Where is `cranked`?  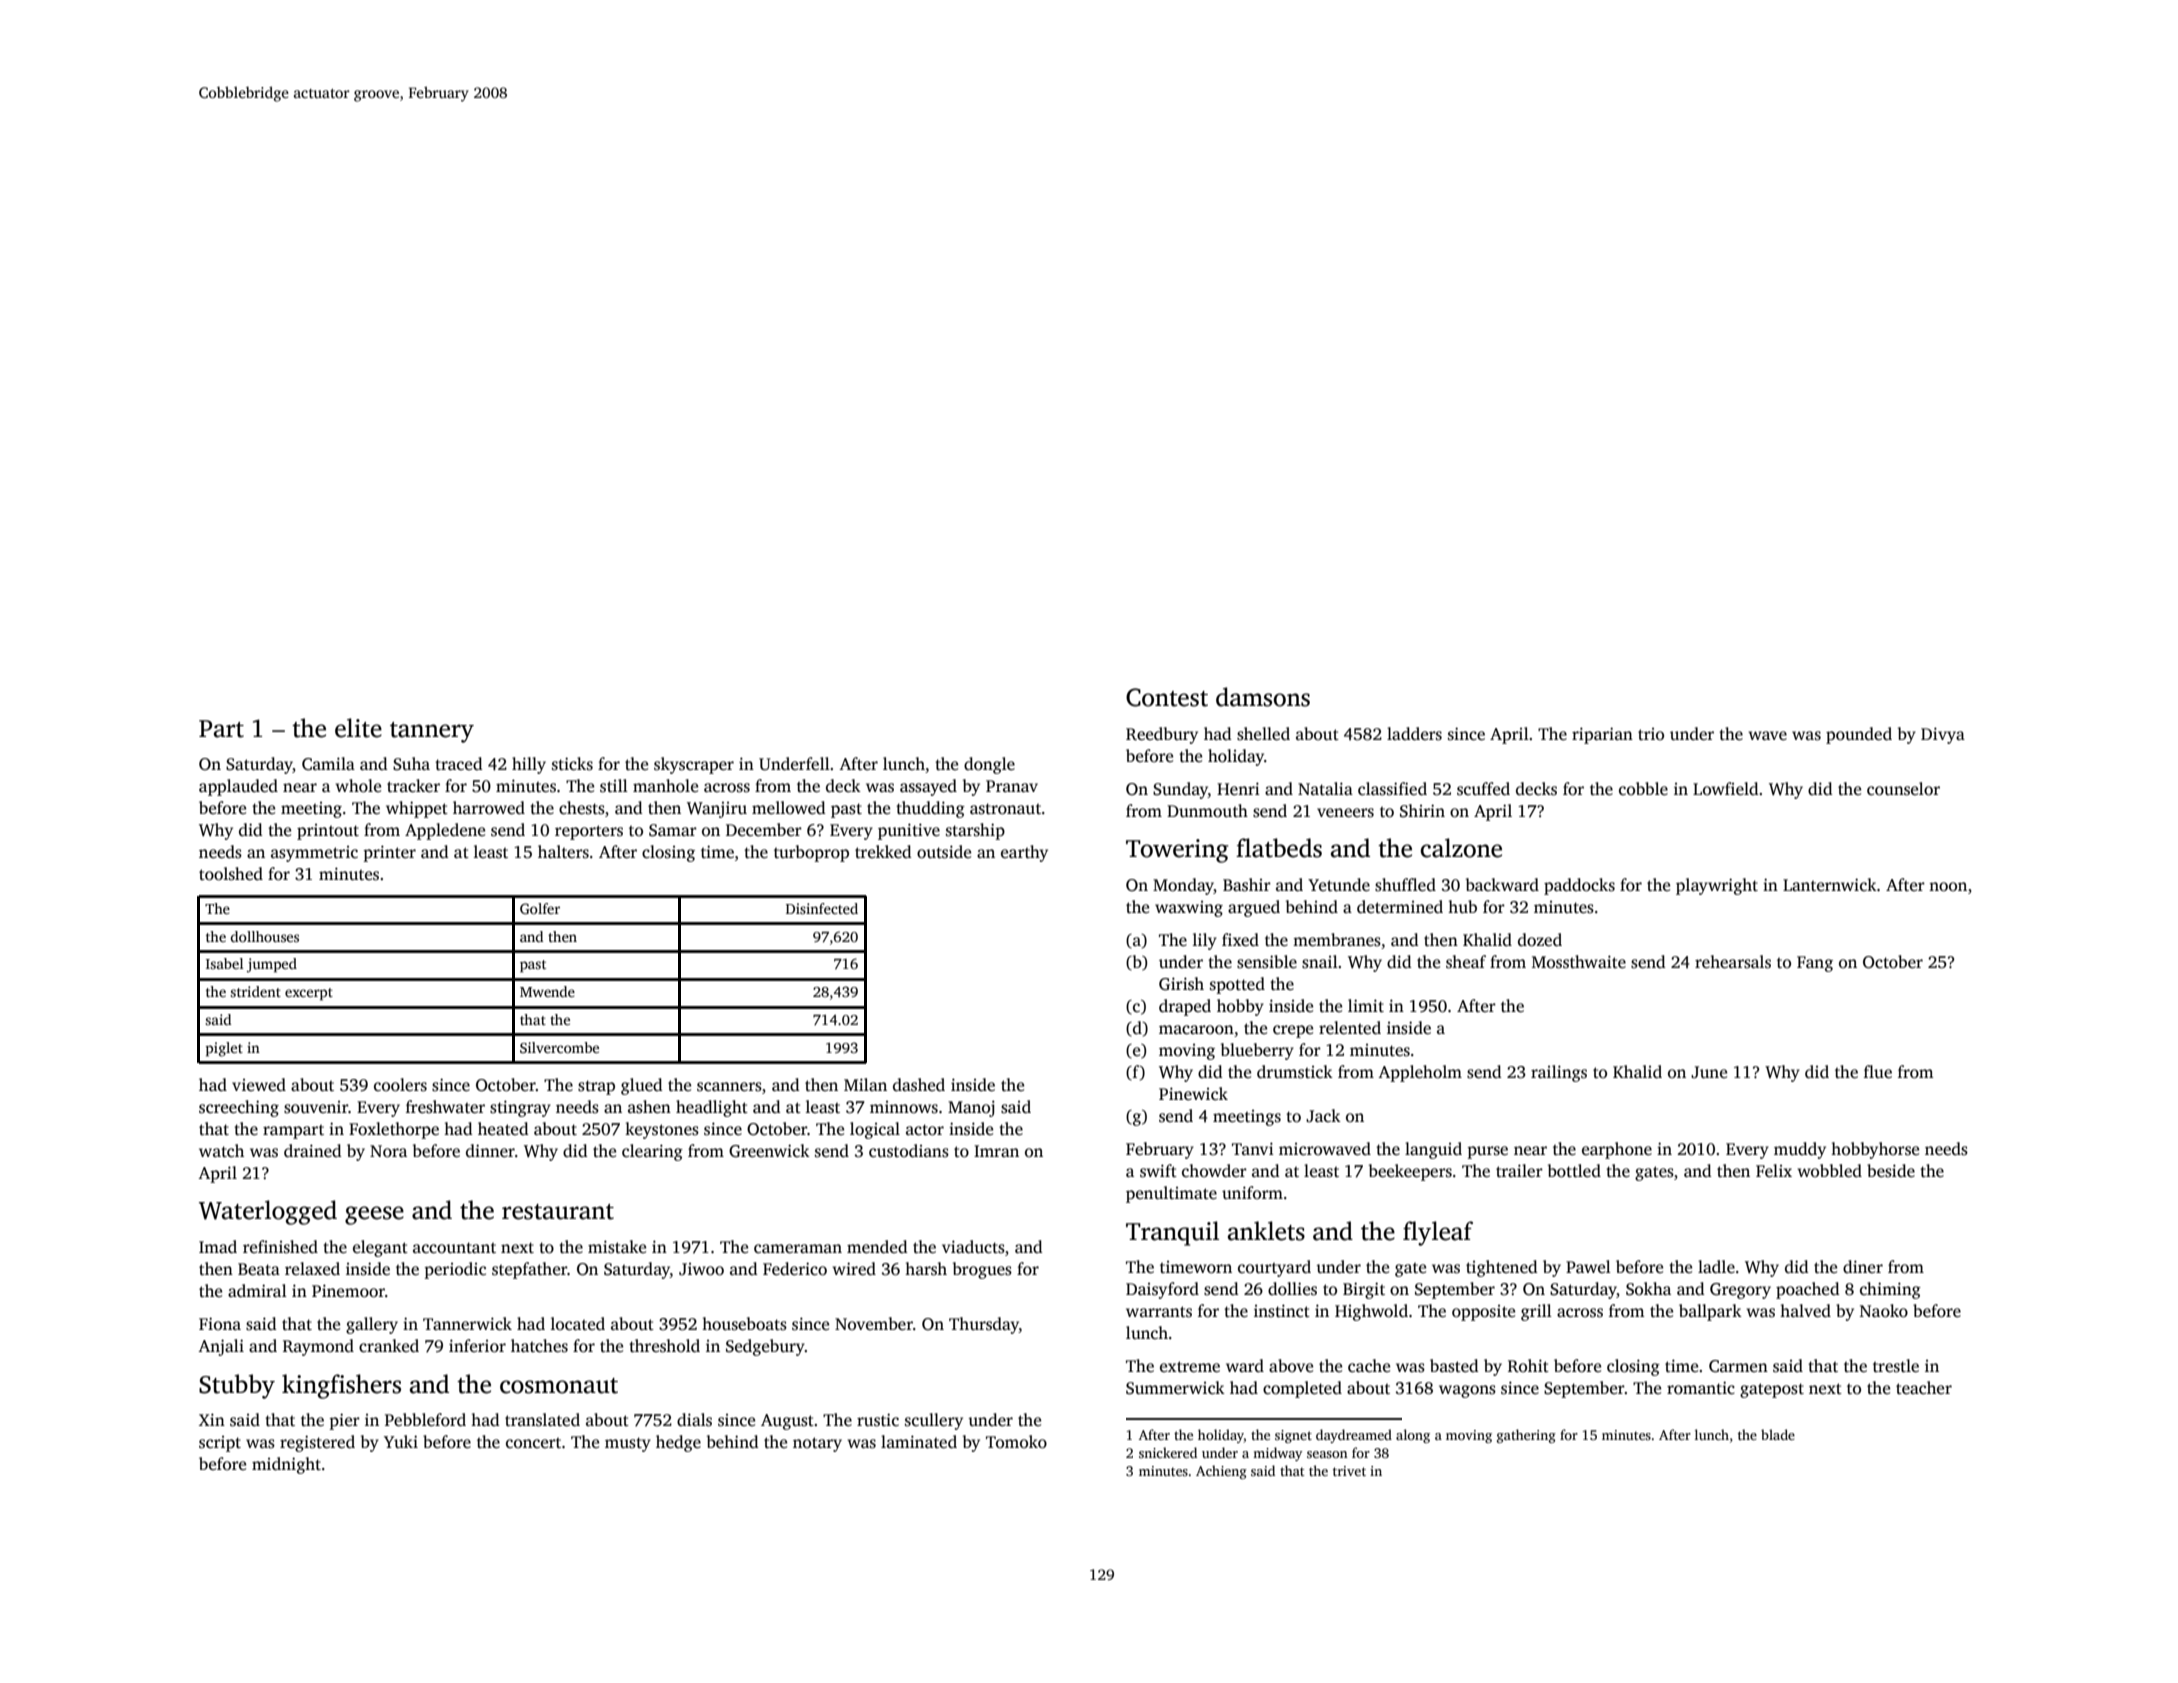 cranked is located at coordinates (389, 1346).
